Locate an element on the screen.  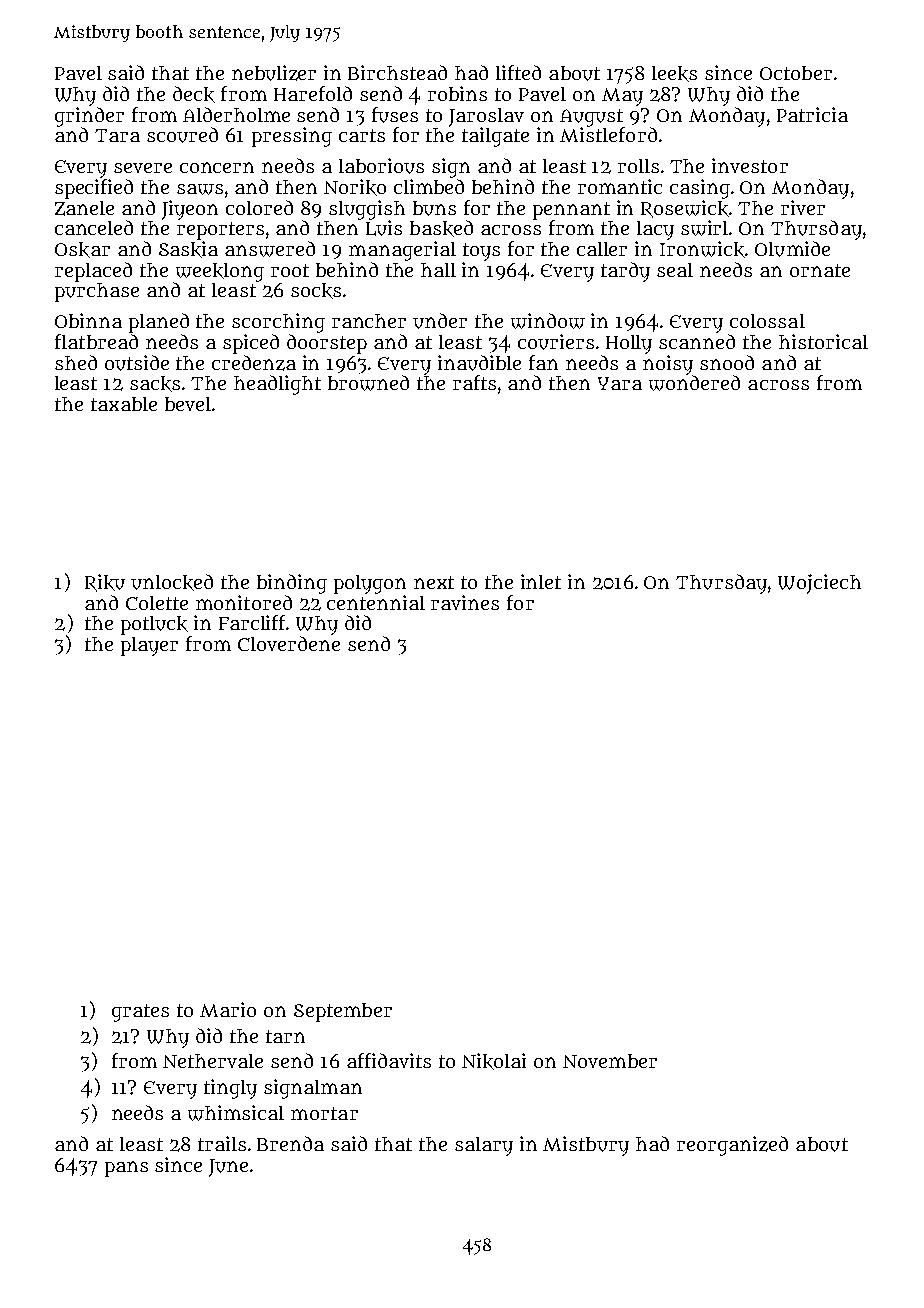
Jiyeon is located at coordinates (190, 210).
